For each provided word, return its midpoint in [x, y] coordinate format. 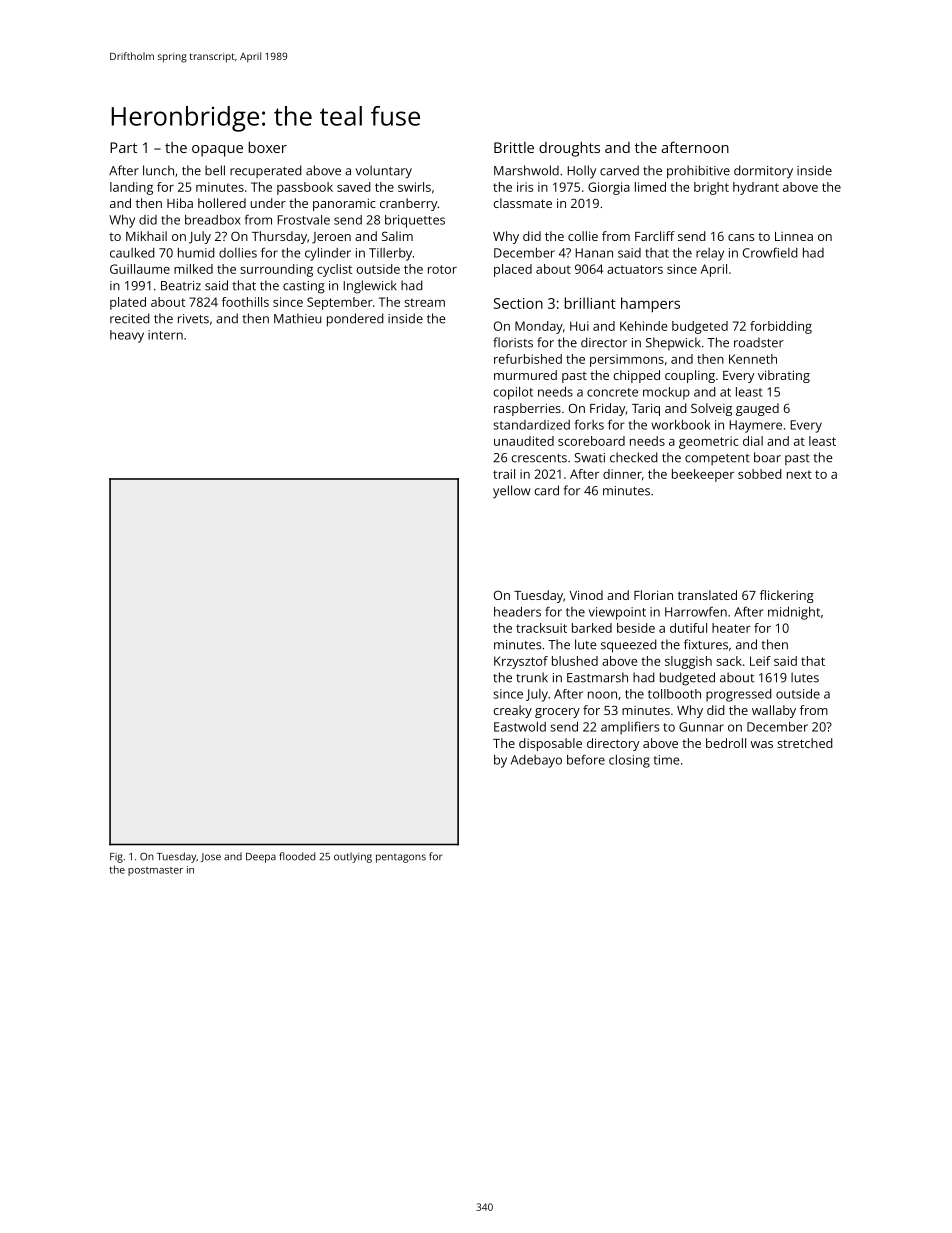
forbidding [781, 327]
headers [517, 611]
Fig [116, 858]
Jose [211, 857]
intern [165, 335]
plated [128, 303]
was [762, 744]
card [547, 490]
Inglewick [370, 287]
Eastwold [520, 727]
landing [131, 188]
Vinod [586, 595]
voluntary [384, 172]
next [799, 474]
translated [707, 595]
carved [619, 170]
